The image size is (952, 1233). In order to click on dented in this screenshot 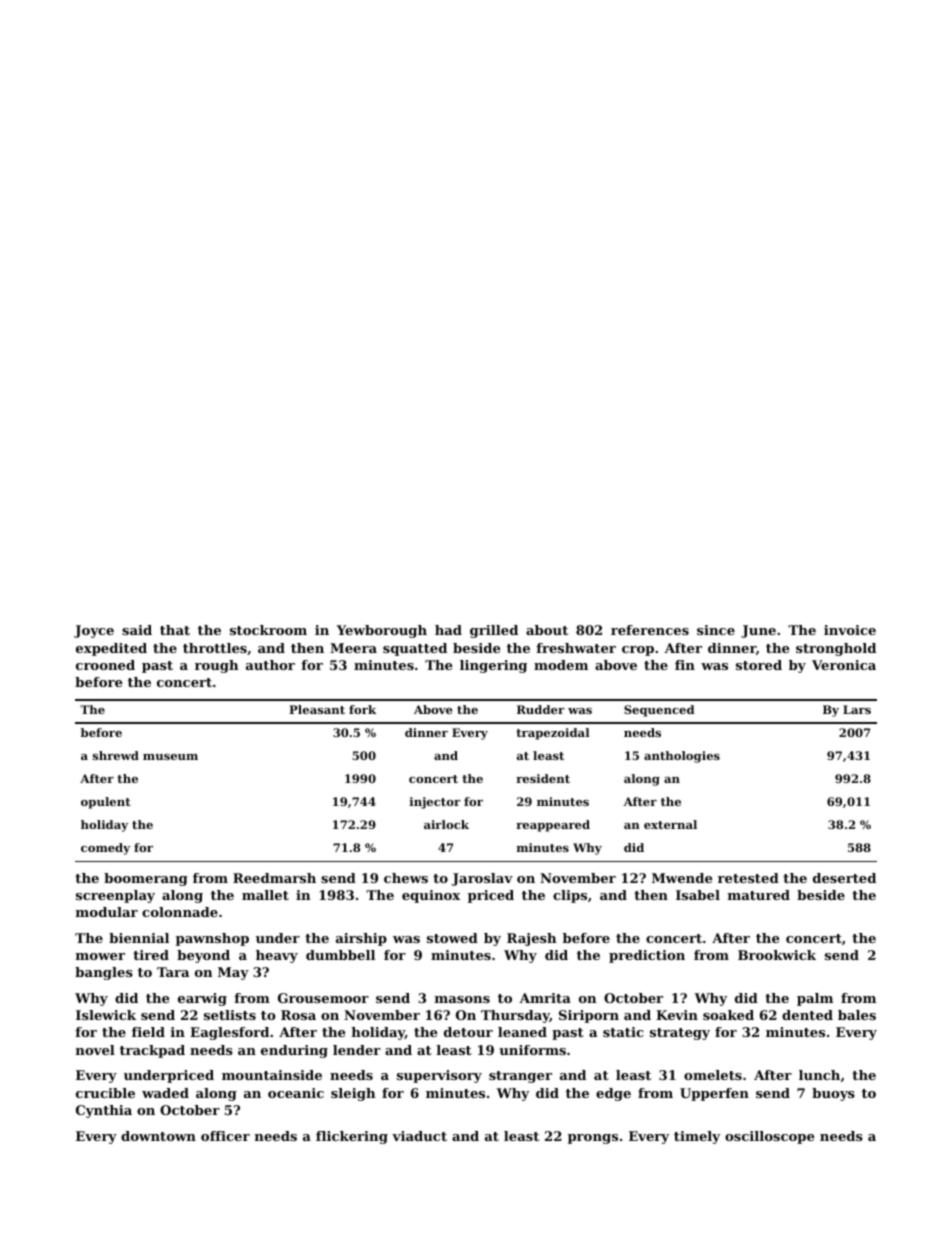, I will do `click(807, 1015)`.
